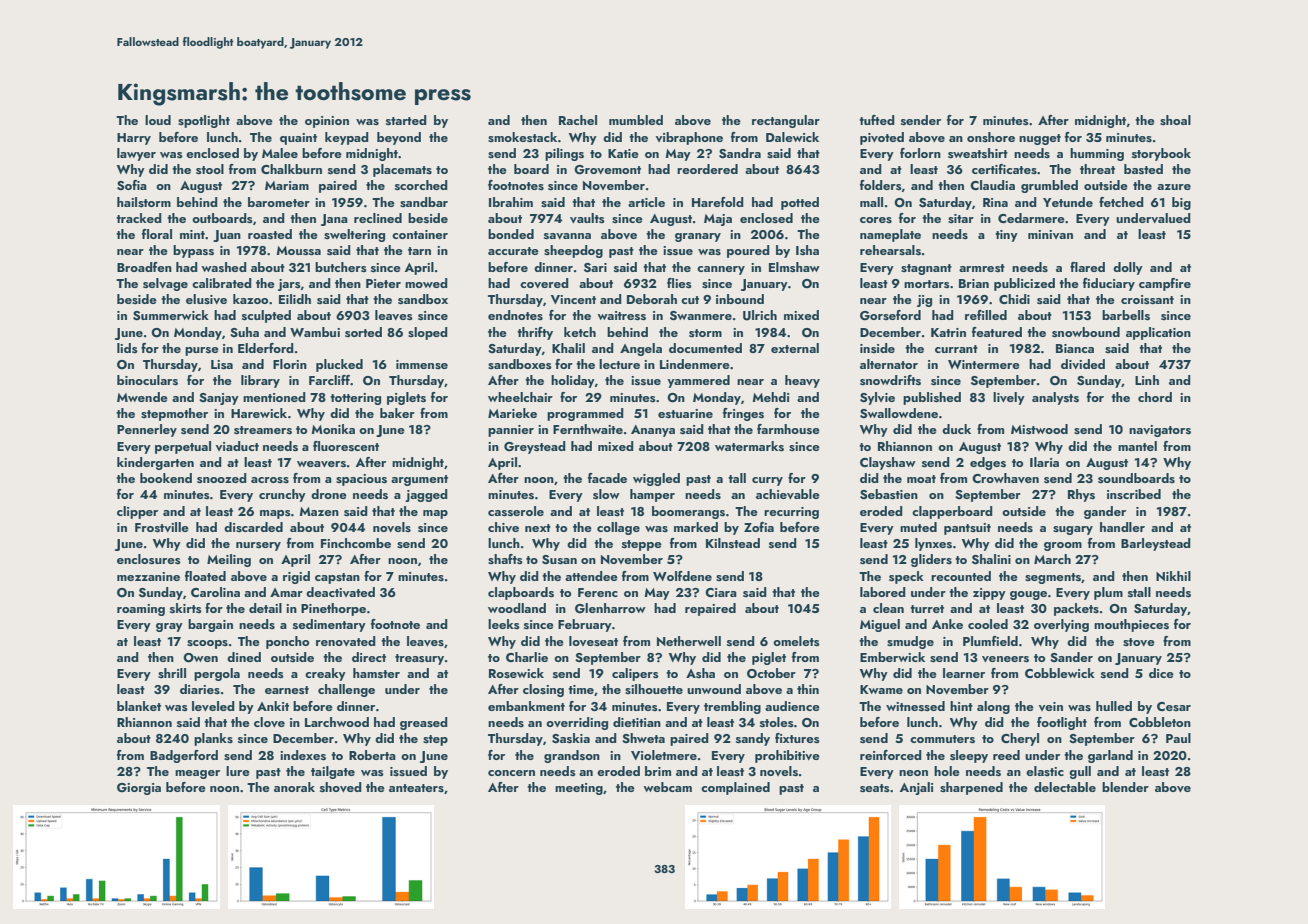  Describe the element at coordinates (735, 788) in the screenshot. I see `complained` at that location.
